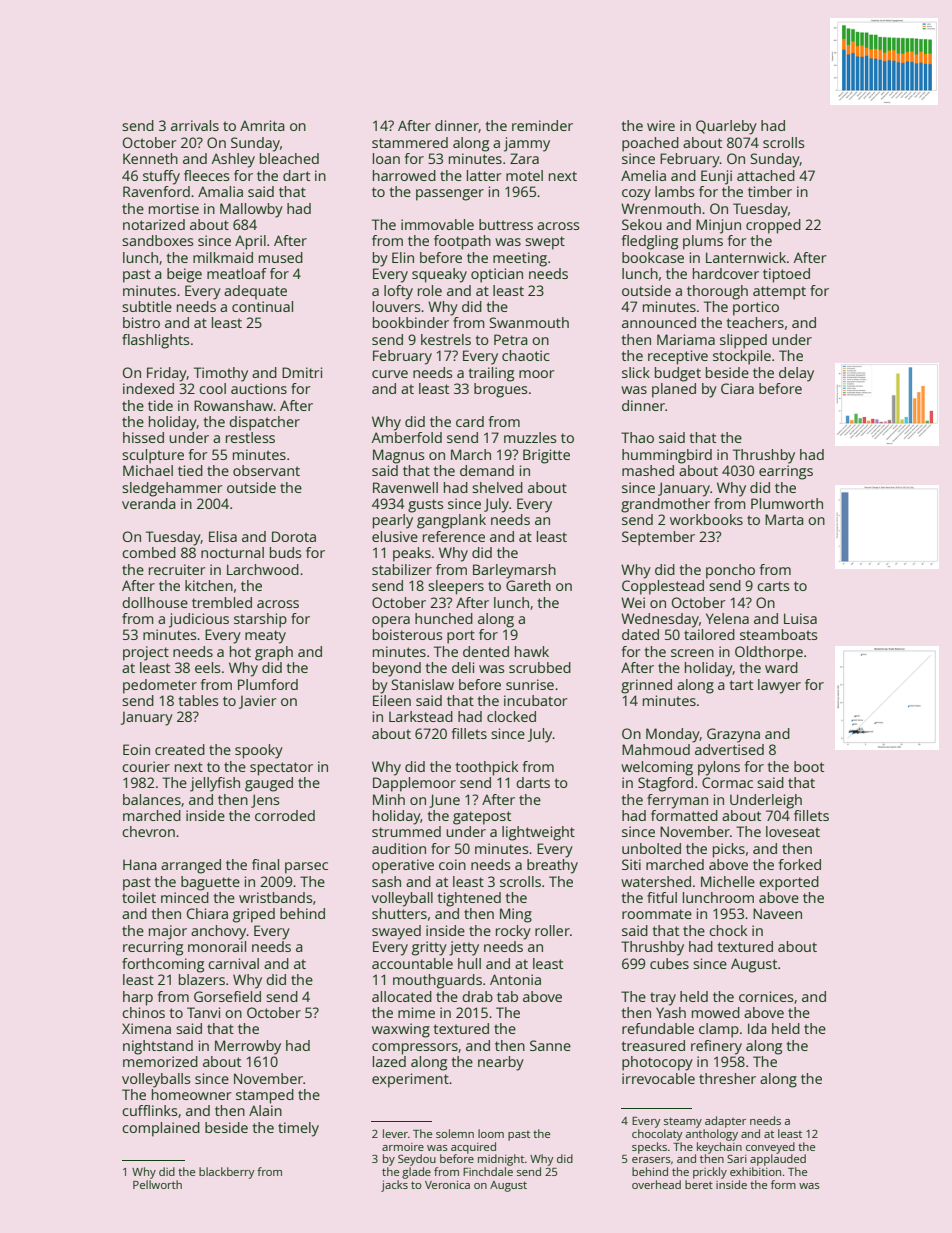 This image has width=952, height=1233. What do you see at coordinates (195, 125) in the image?
I see `arrivals` at bounding box center [195, 125].
